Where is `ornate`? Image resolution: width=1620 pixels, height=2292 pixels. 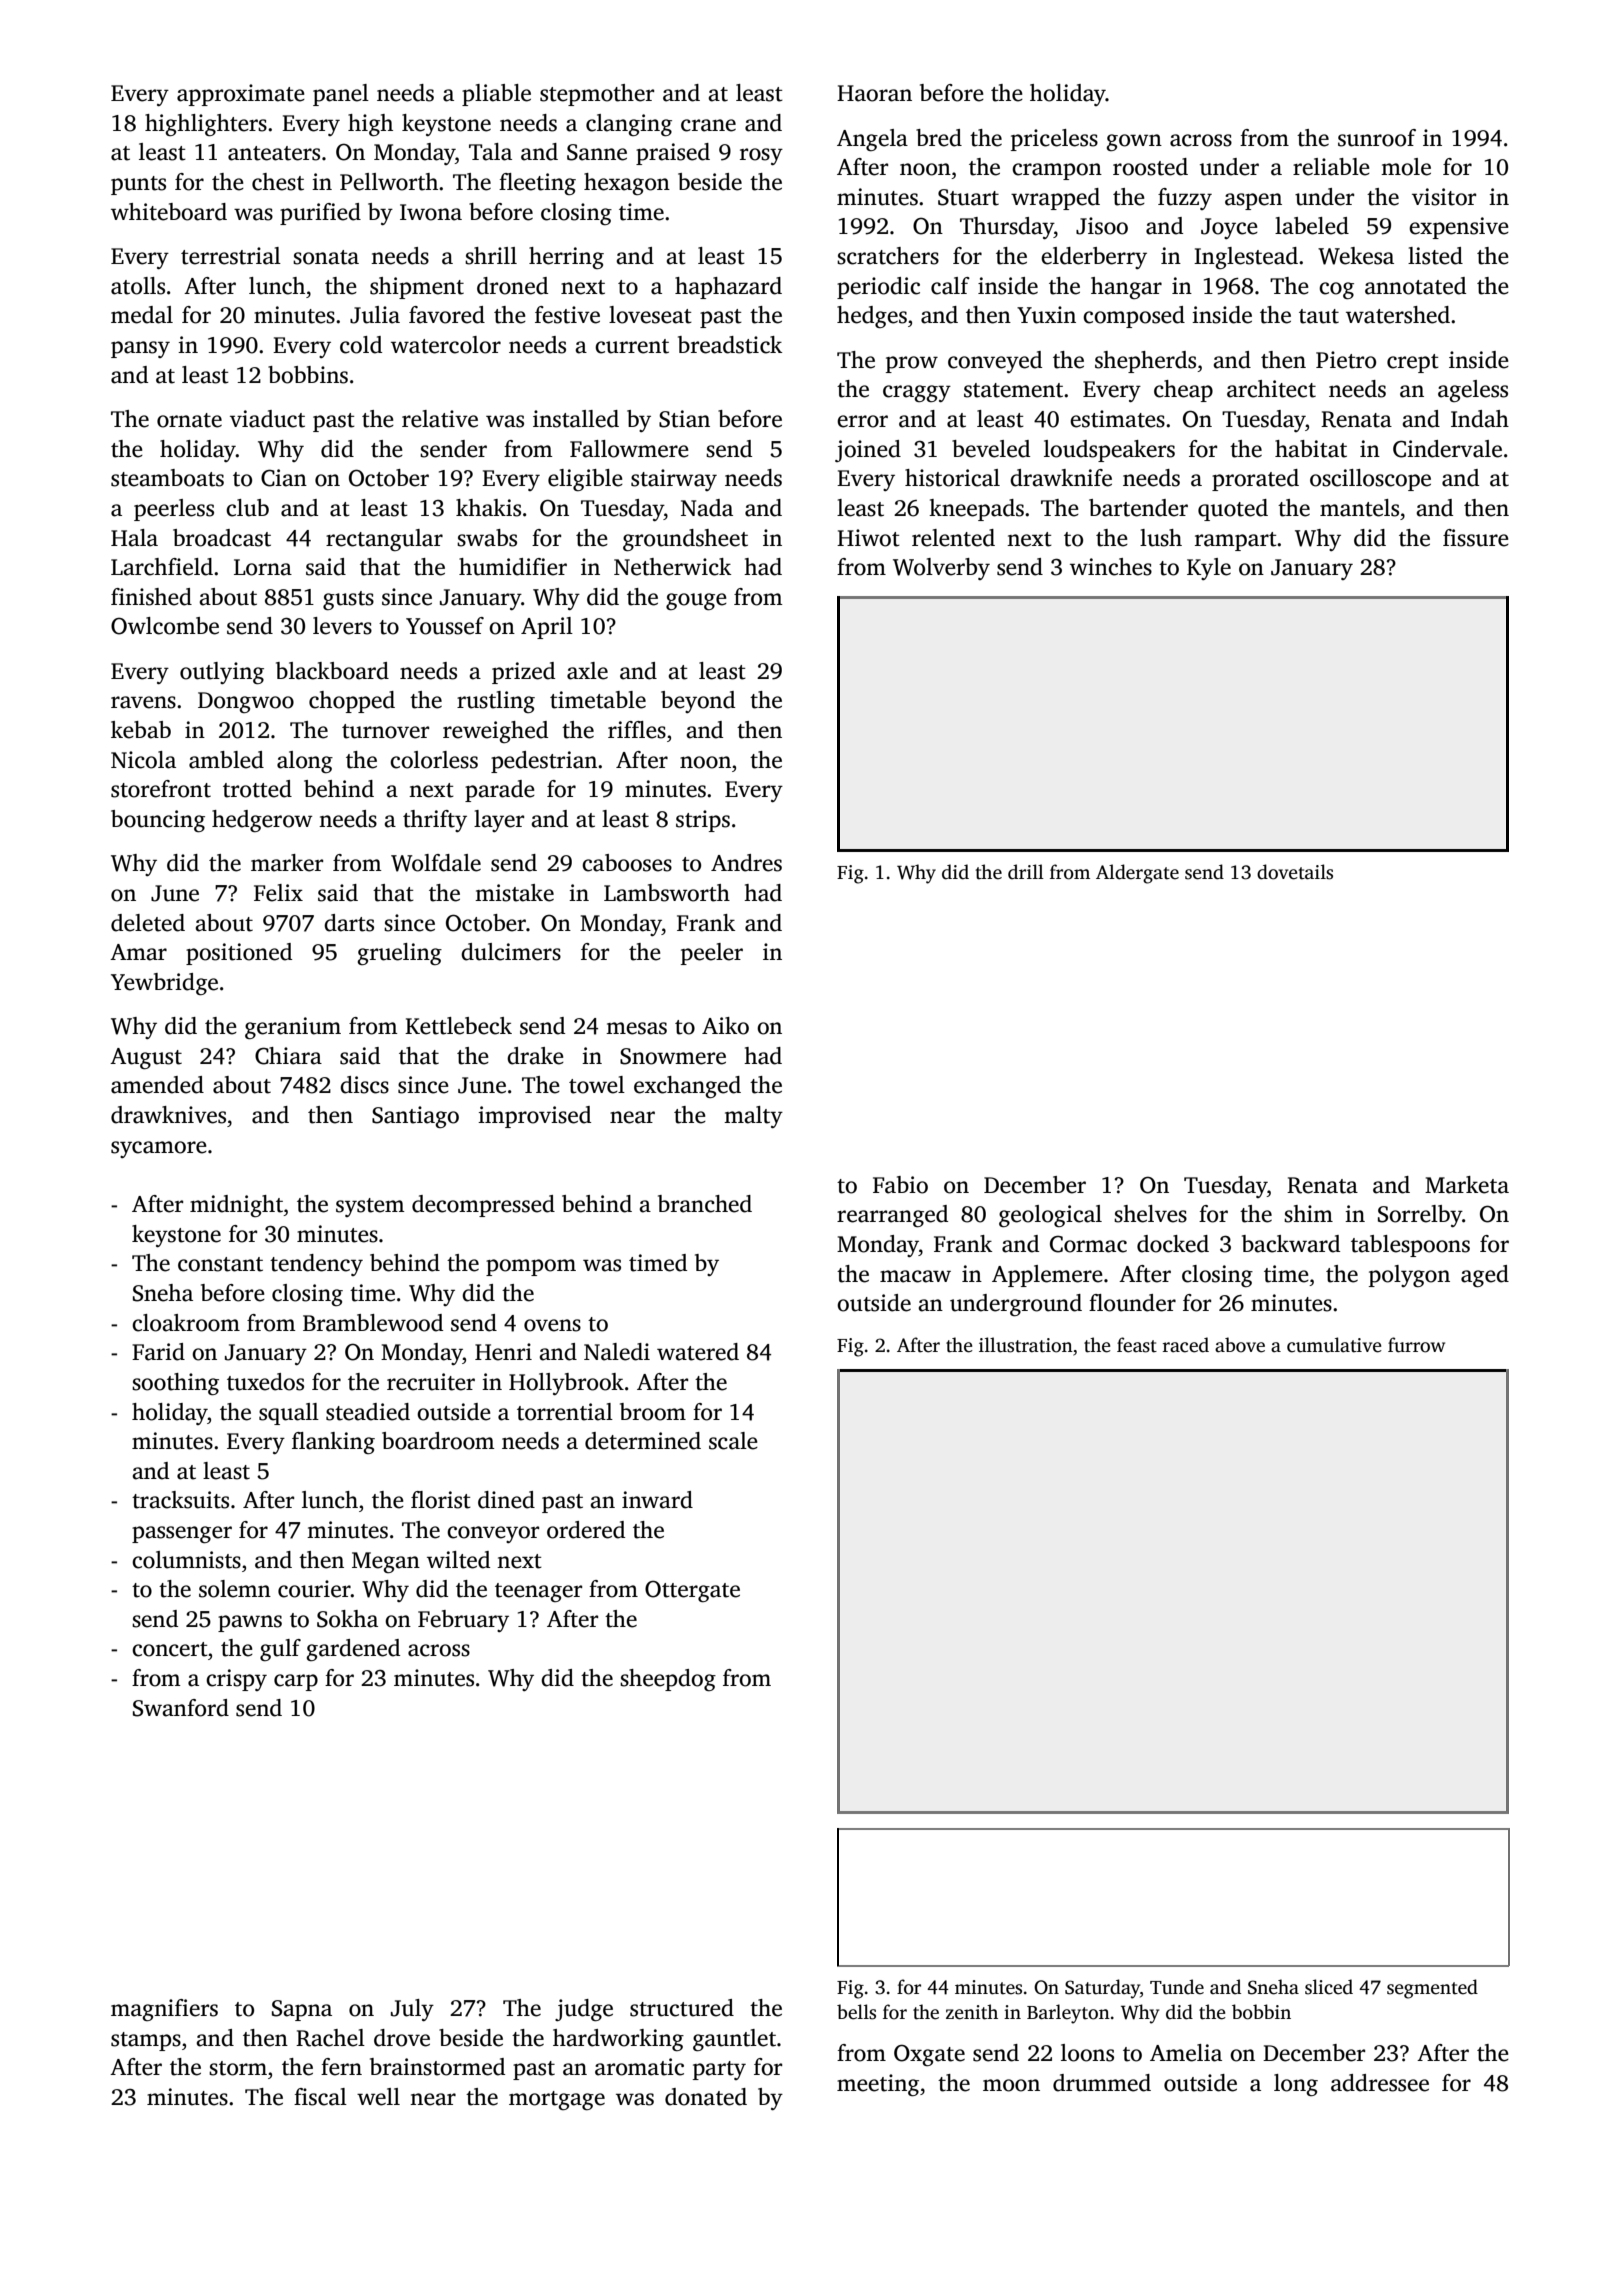
ornate is located at coordinates (189, 420).
